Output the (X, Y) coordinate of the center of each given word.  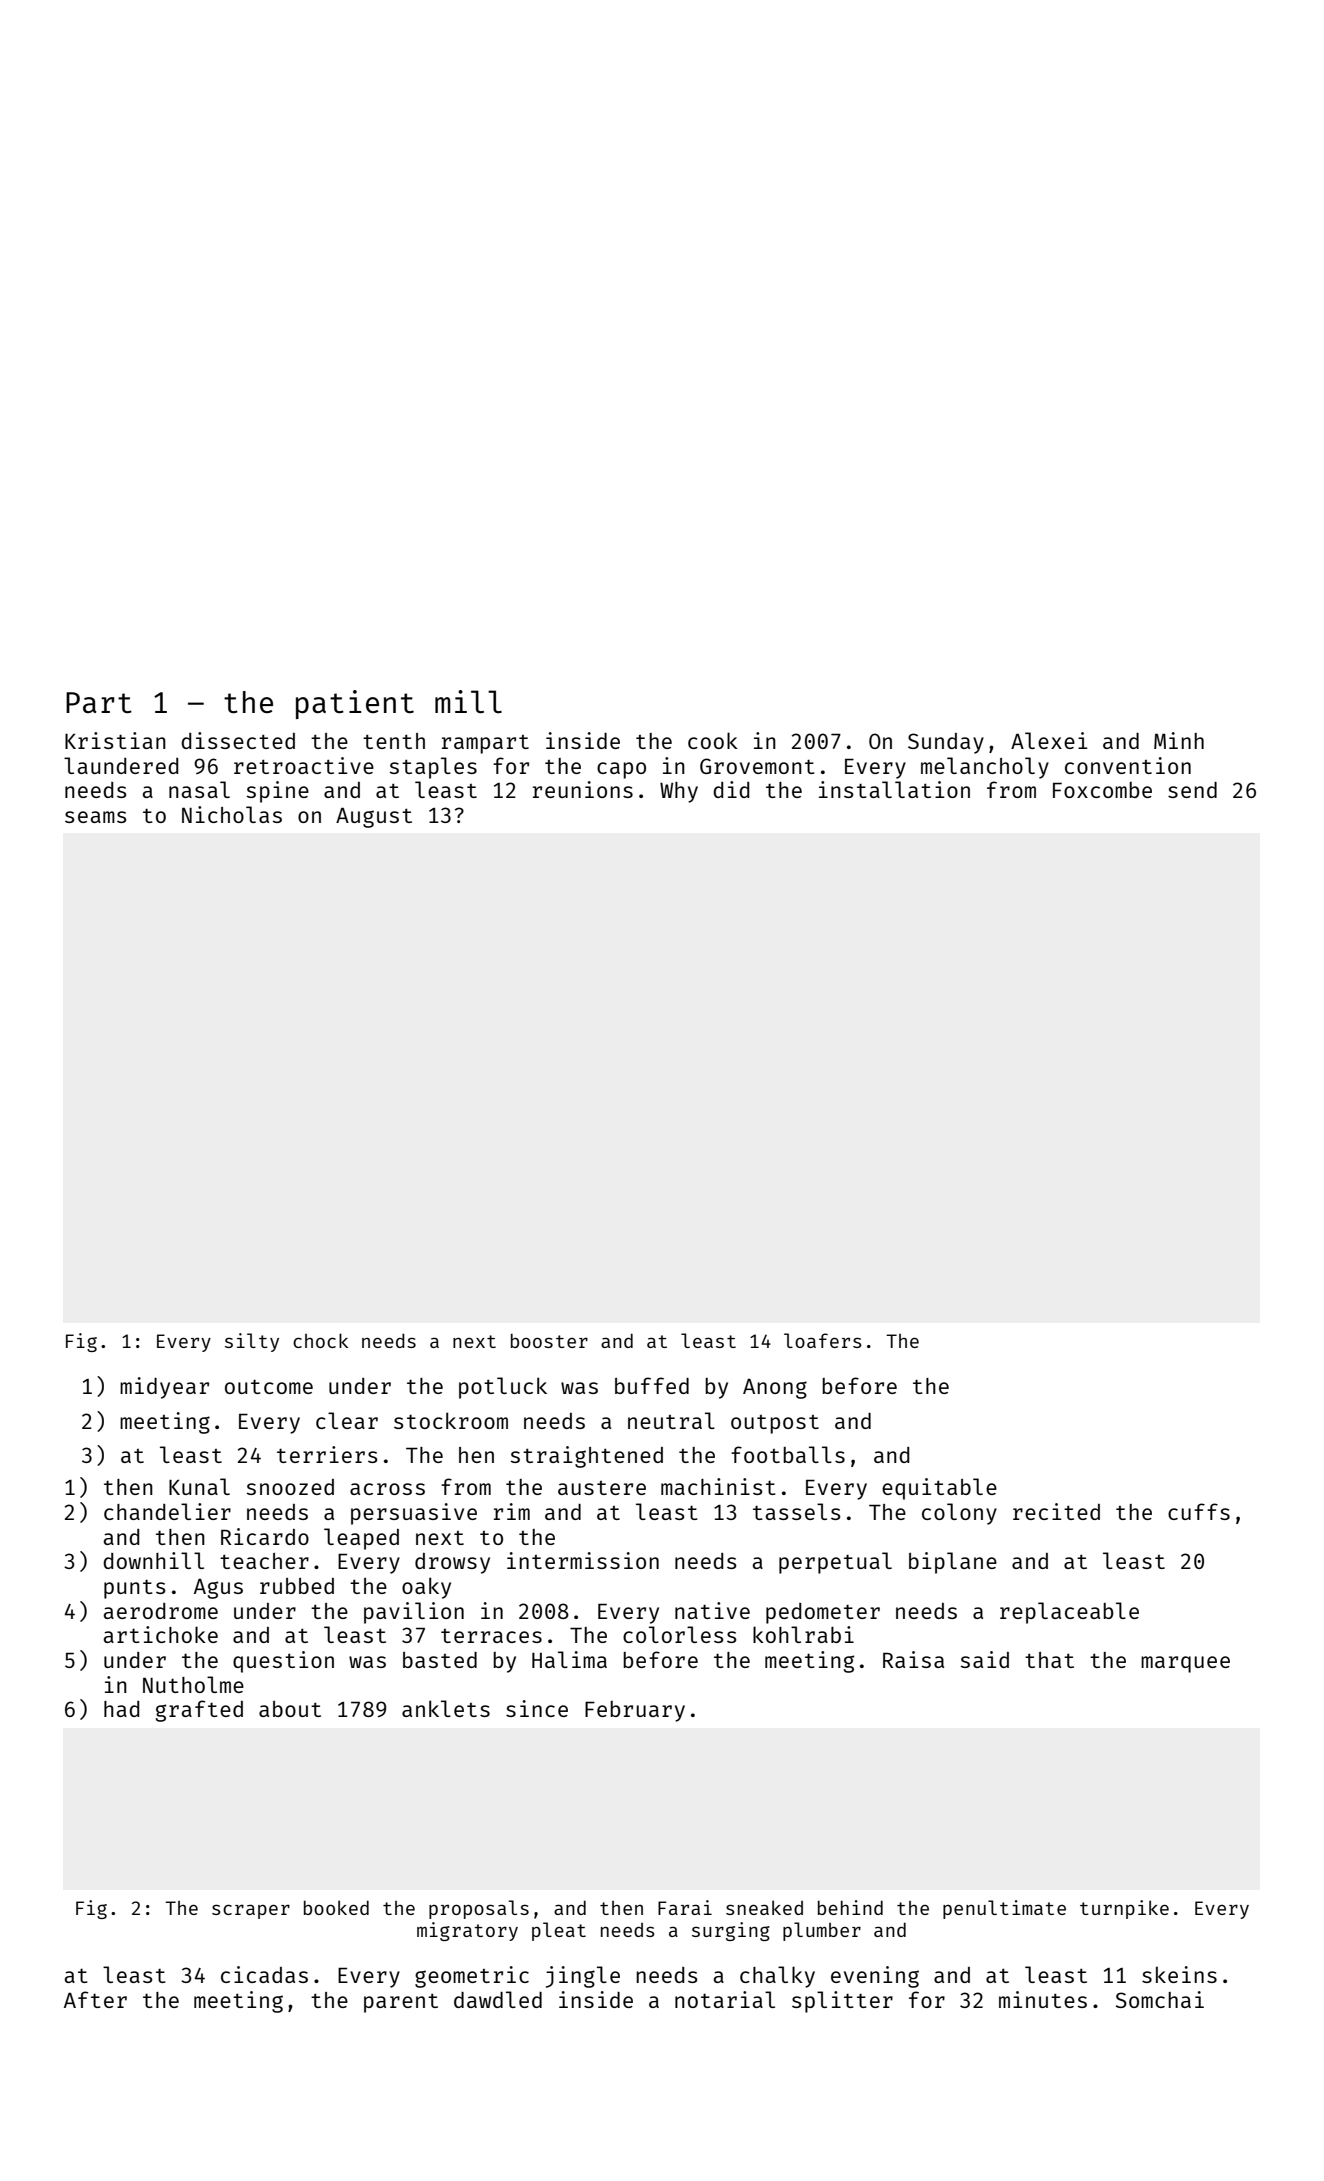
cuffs (1199, 1511)
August (374, 817)
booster (549, 1341)
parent (401, 2003)
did (731, 789)
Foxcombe (1102, 790)
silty (252, 1342)
